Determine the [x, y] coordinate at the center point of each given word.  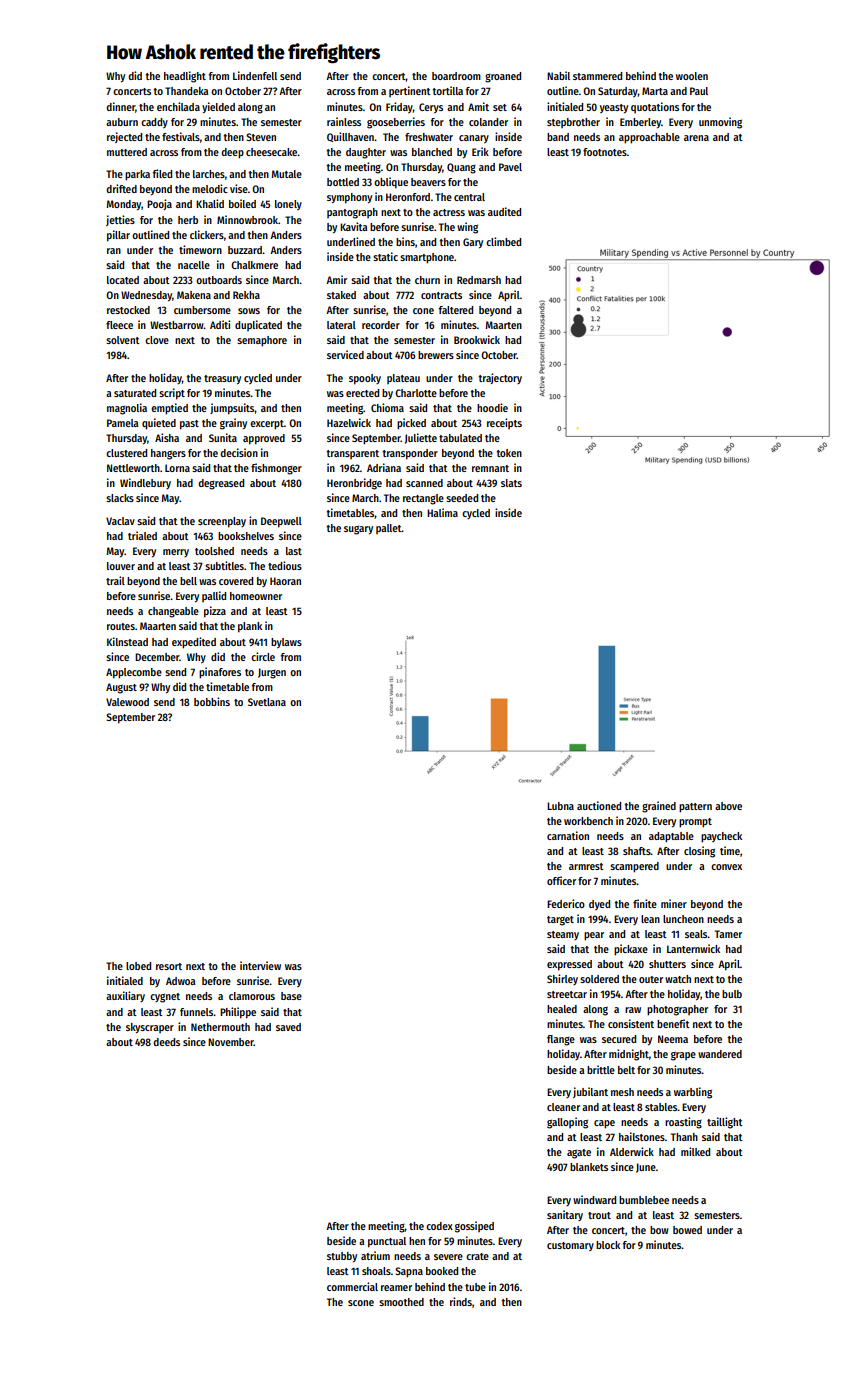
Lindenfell [255, 75]
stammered [597, 76]
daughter [366, 153]
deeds [166, 1042]
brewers [436, 355]
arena [696, 138]
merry [176, 553]
